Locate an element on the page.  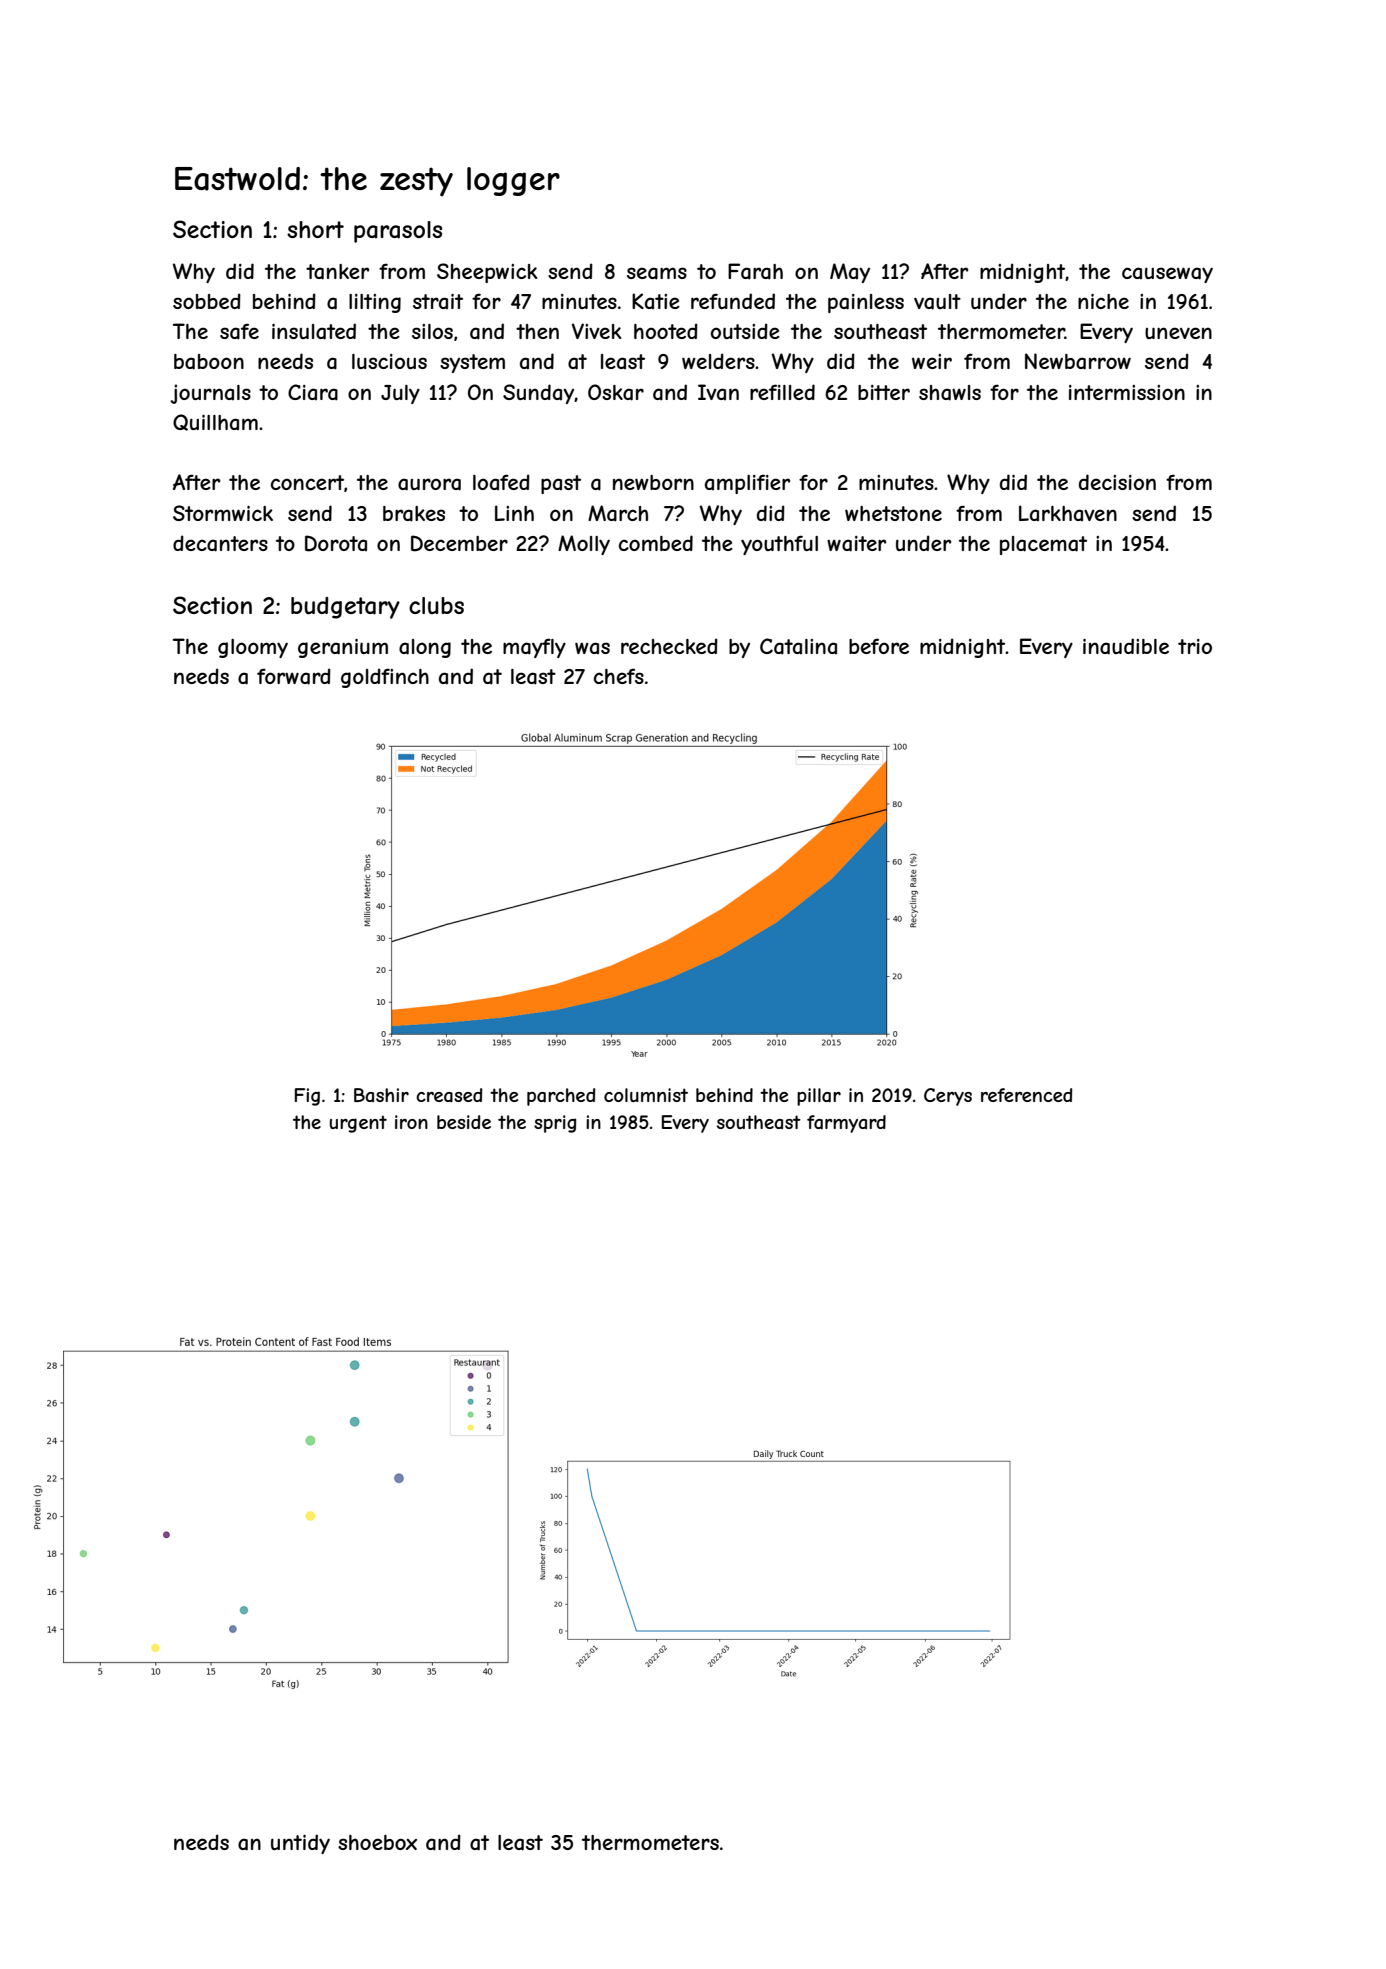
before is located at coordinates (879, 646).
